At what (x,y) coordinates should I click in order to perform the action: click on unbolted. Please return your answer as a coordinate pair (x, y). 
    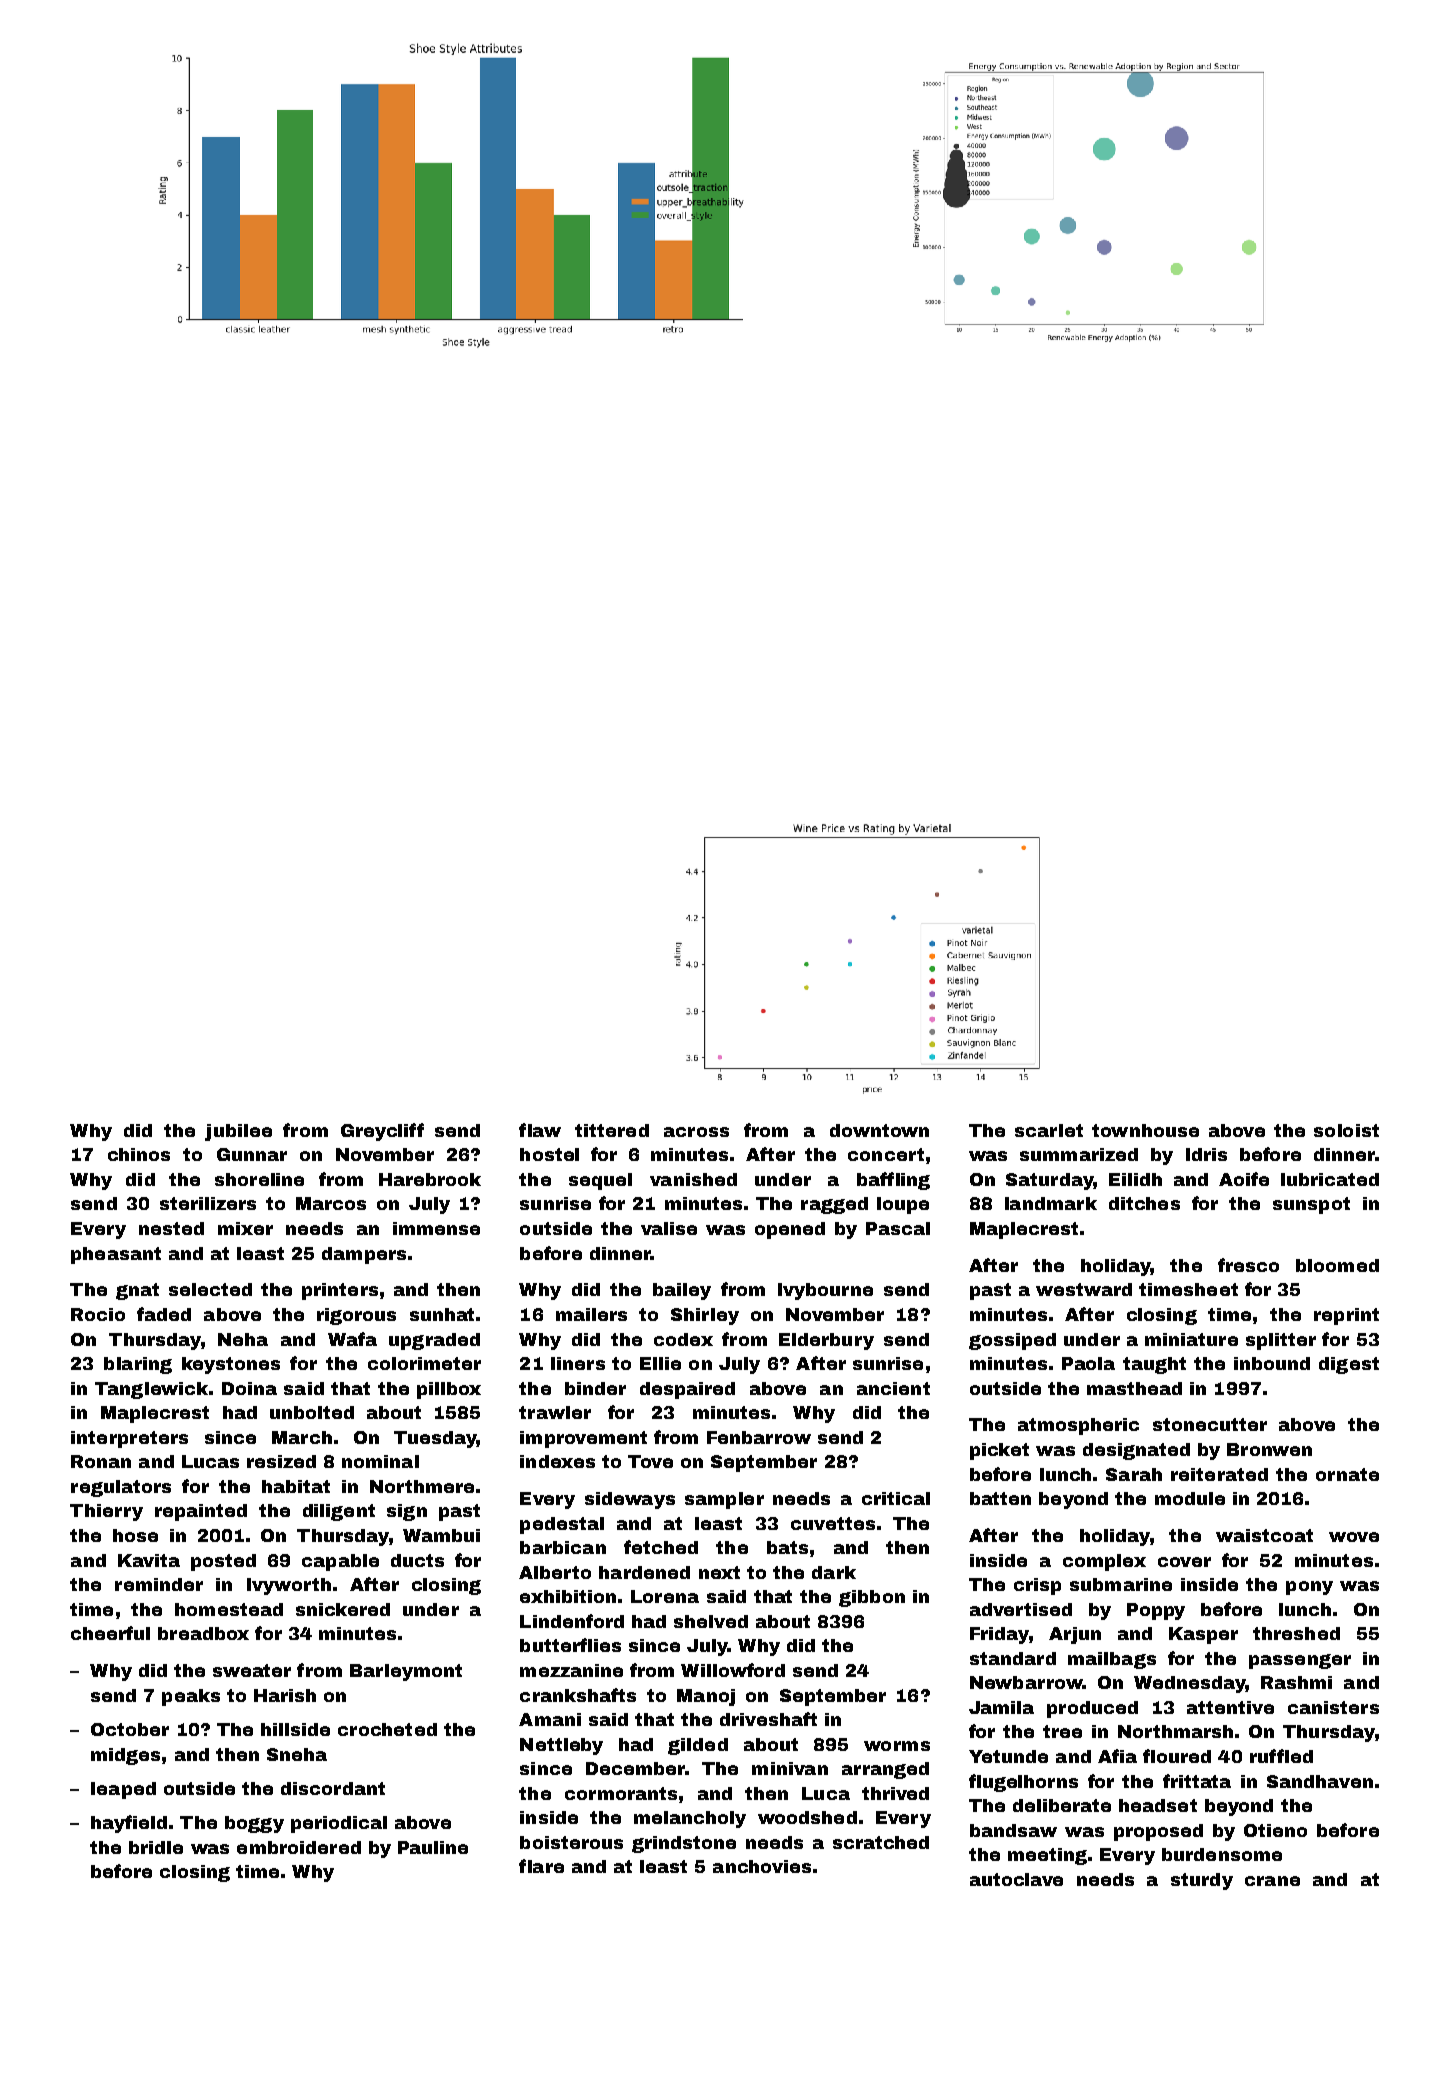
    Looking at the image, I should click on (312, 1412).
